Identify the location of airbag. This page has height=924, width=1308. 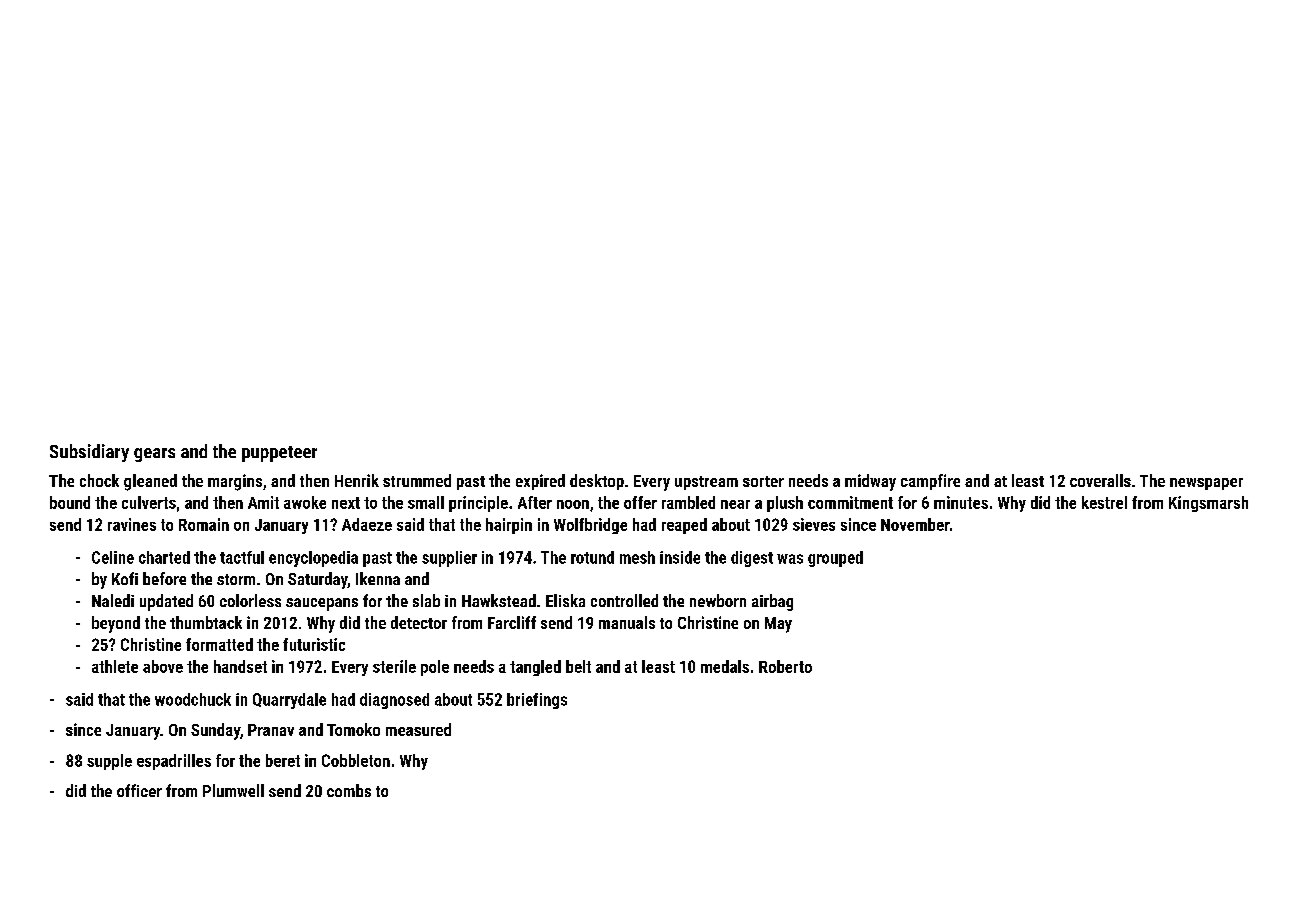
(772, 602).
